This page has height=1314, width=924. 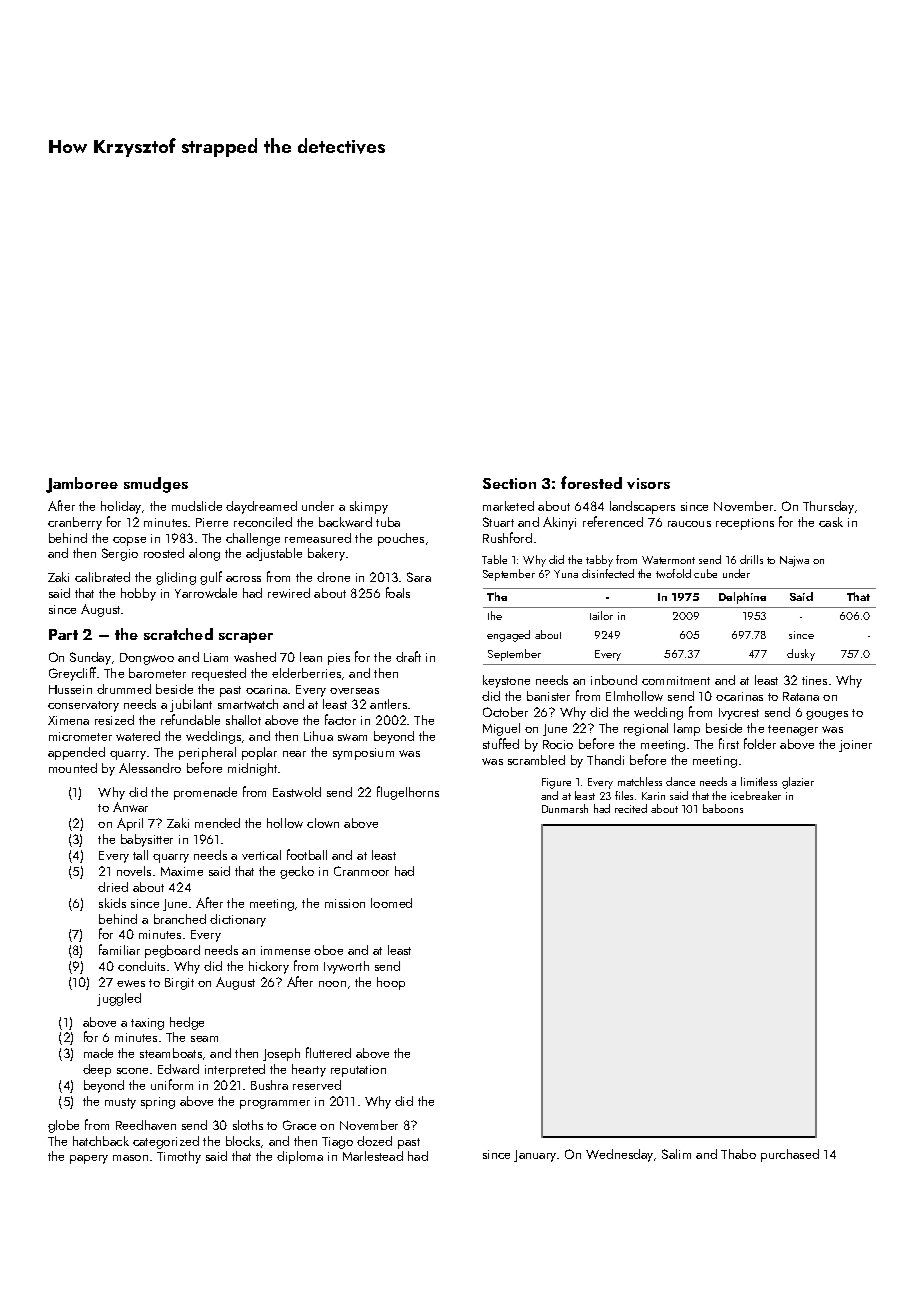 I want to click on Najwa, so click(x=794, y=561).
